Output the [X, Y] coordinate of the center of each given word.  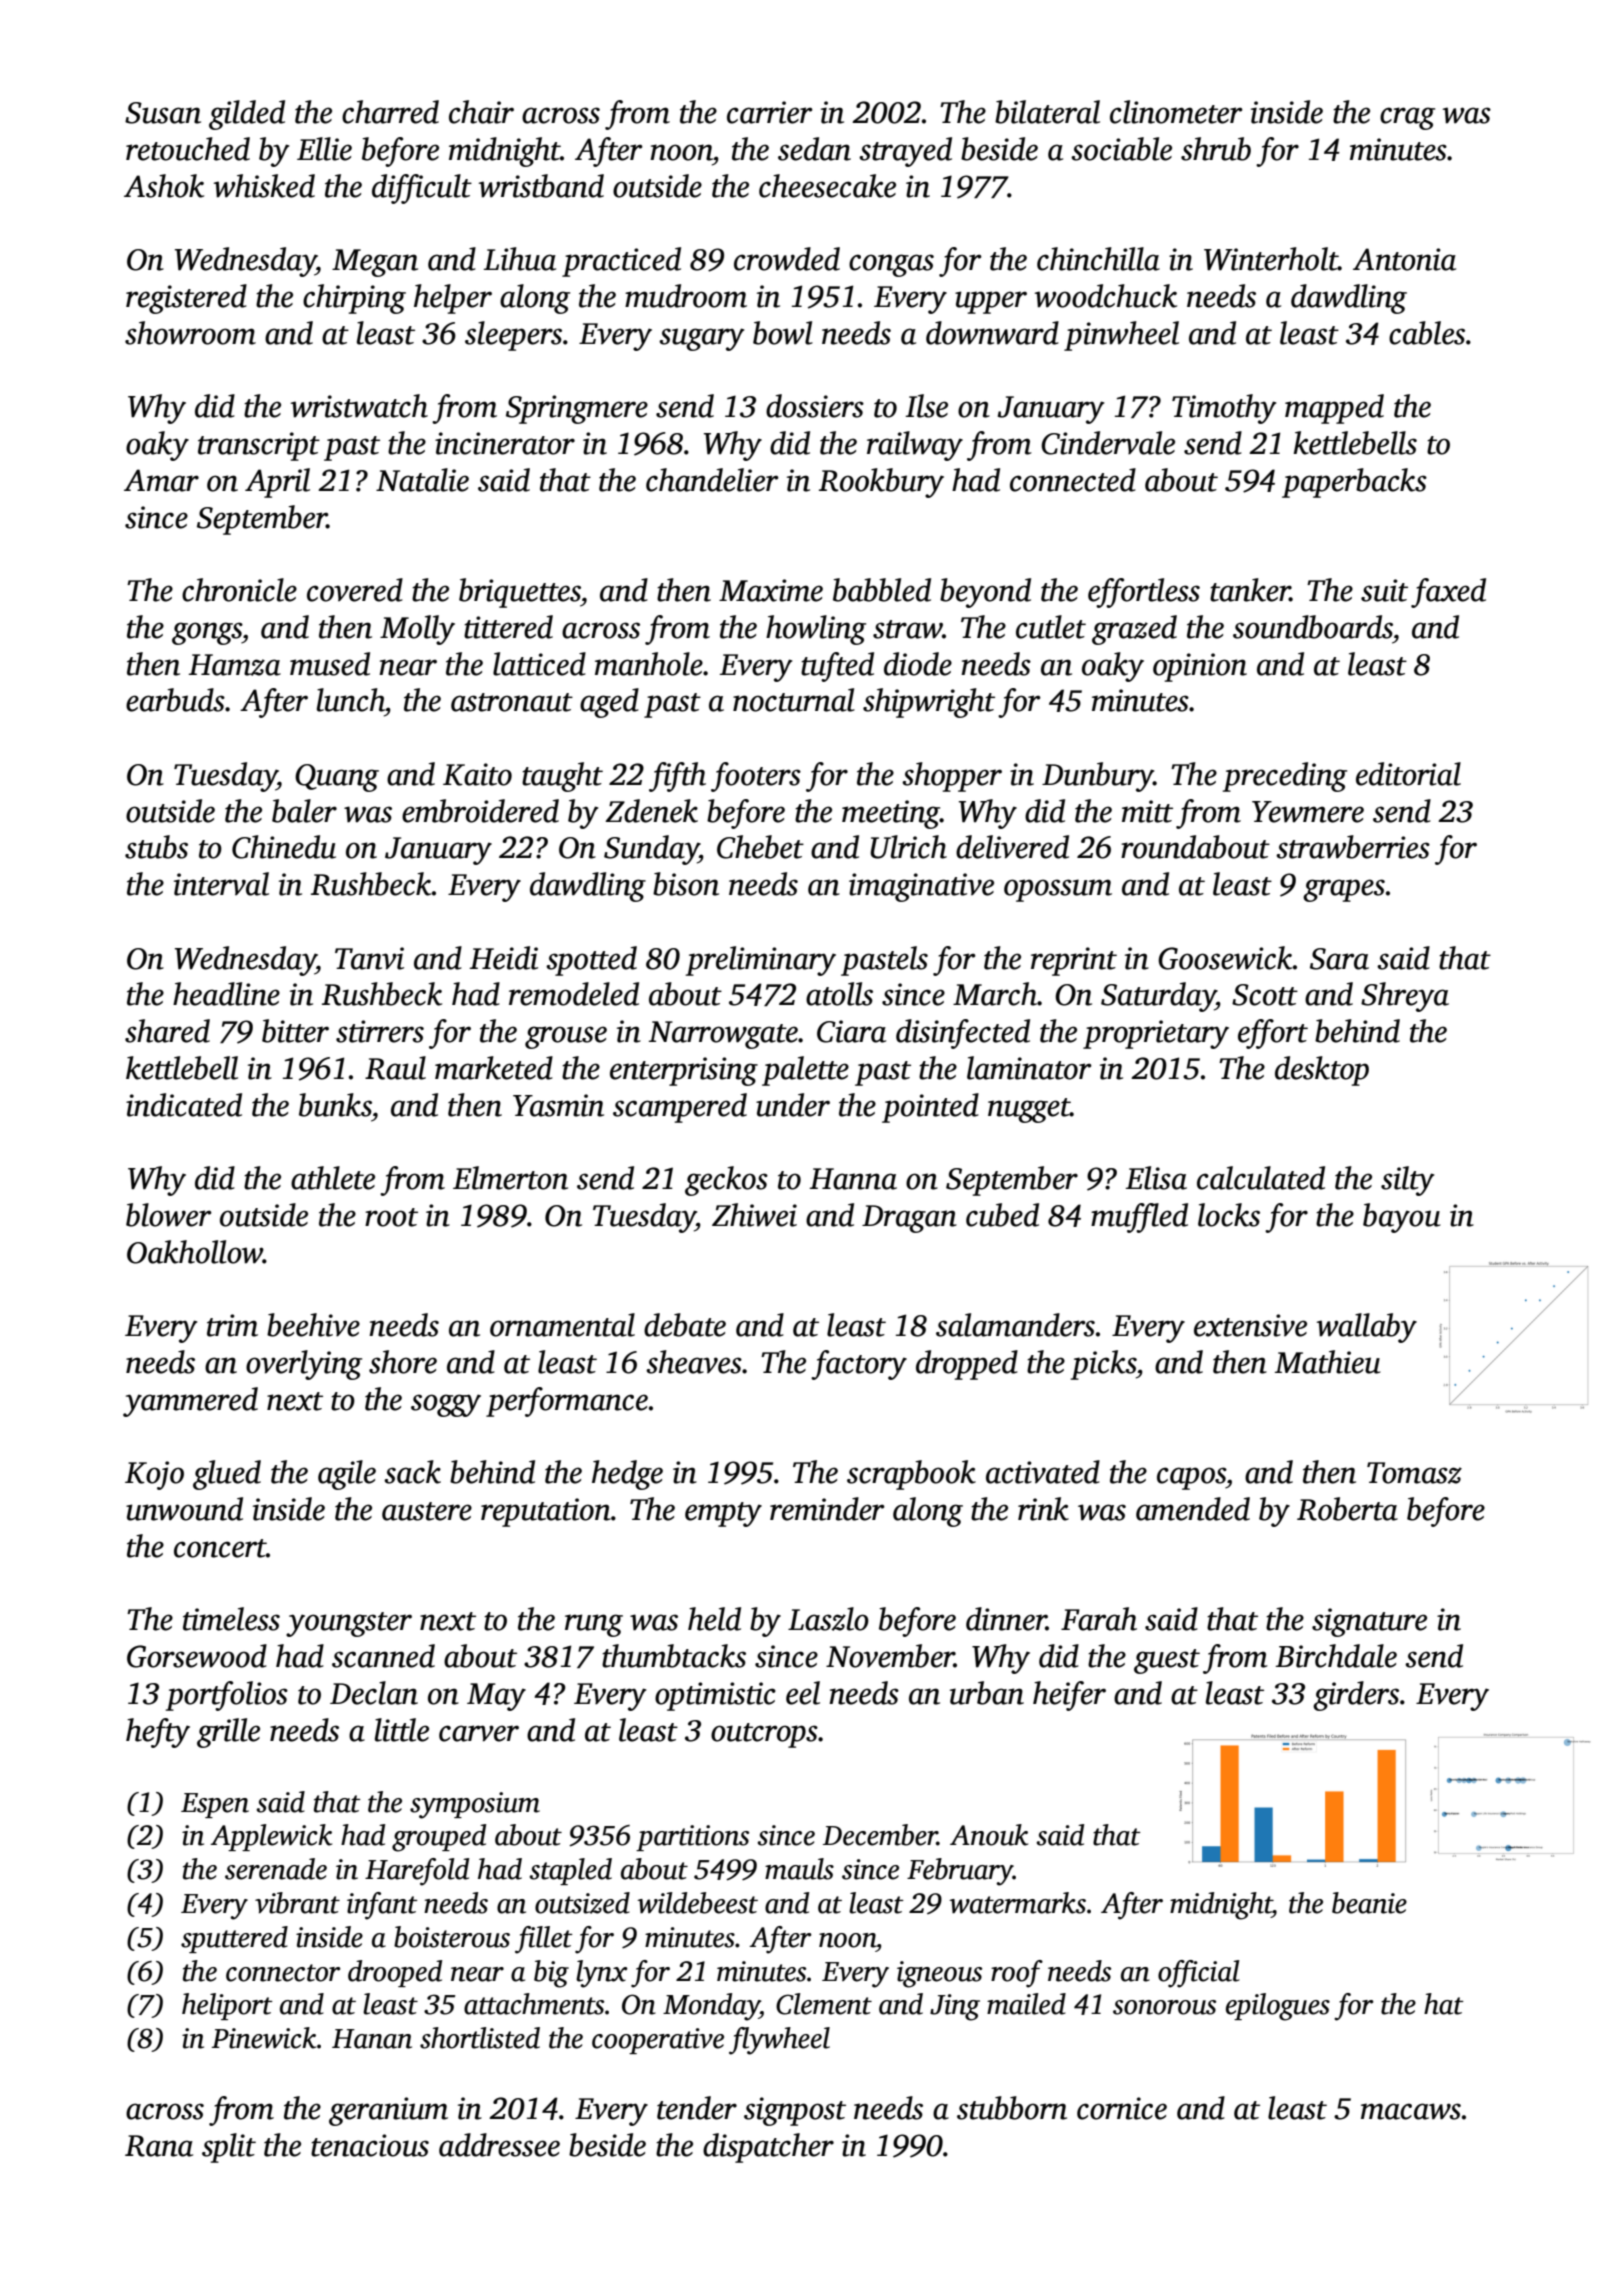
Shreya [1405, 997]
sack [412, 1472]
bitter [295, 1031]
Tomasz [1414, 1473]
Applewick [271, 1837]
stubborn [1012, 2108]
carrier [770, 112]
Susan [163, 113]
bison [686, 884]
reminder [827, 1509]
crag [1407, 118]
